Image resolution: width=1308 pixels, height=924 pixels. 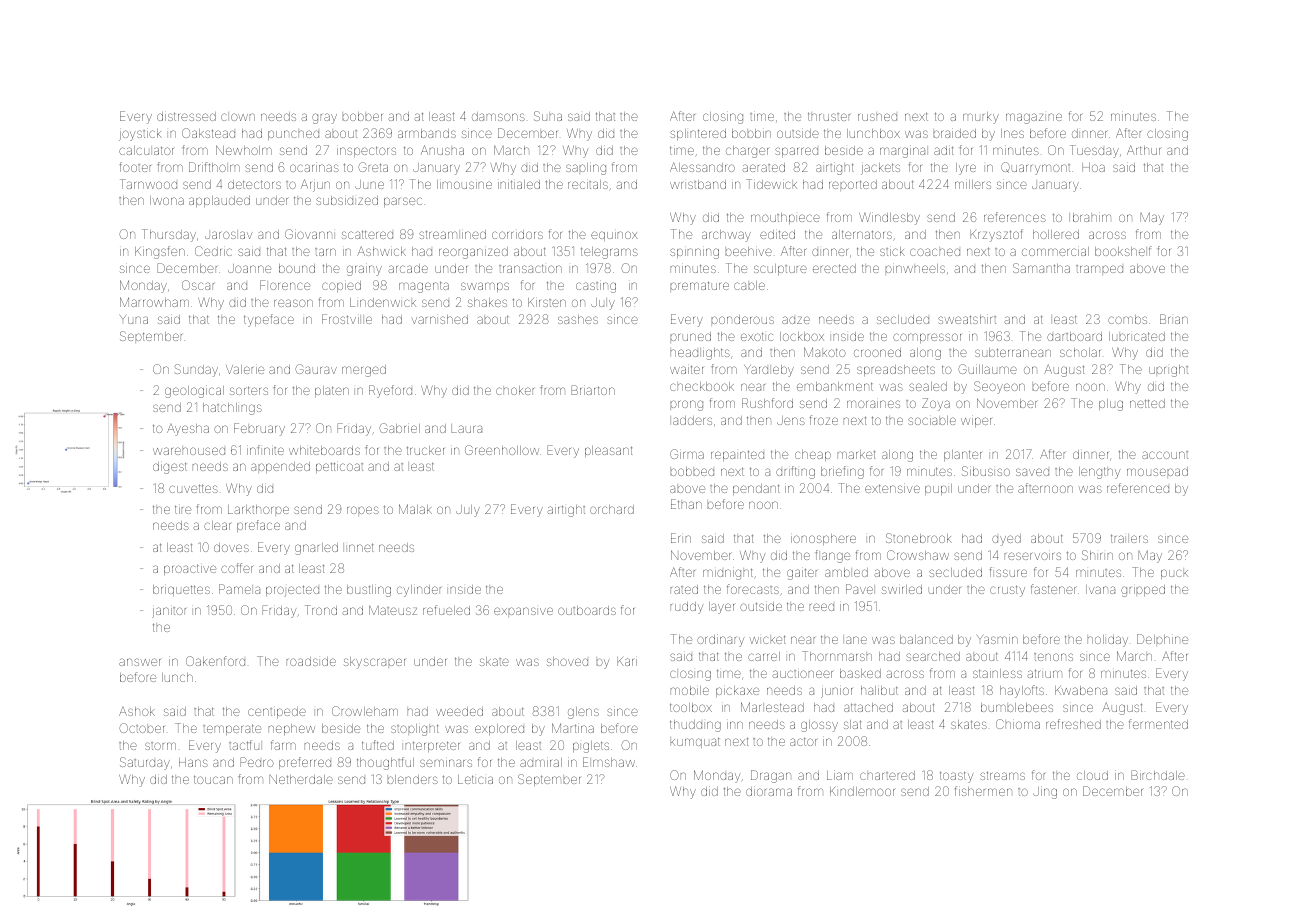 What do you see at coordinates (829, 116) in the screenshot?
I see `thruster` at bounding box center [829, 116].
